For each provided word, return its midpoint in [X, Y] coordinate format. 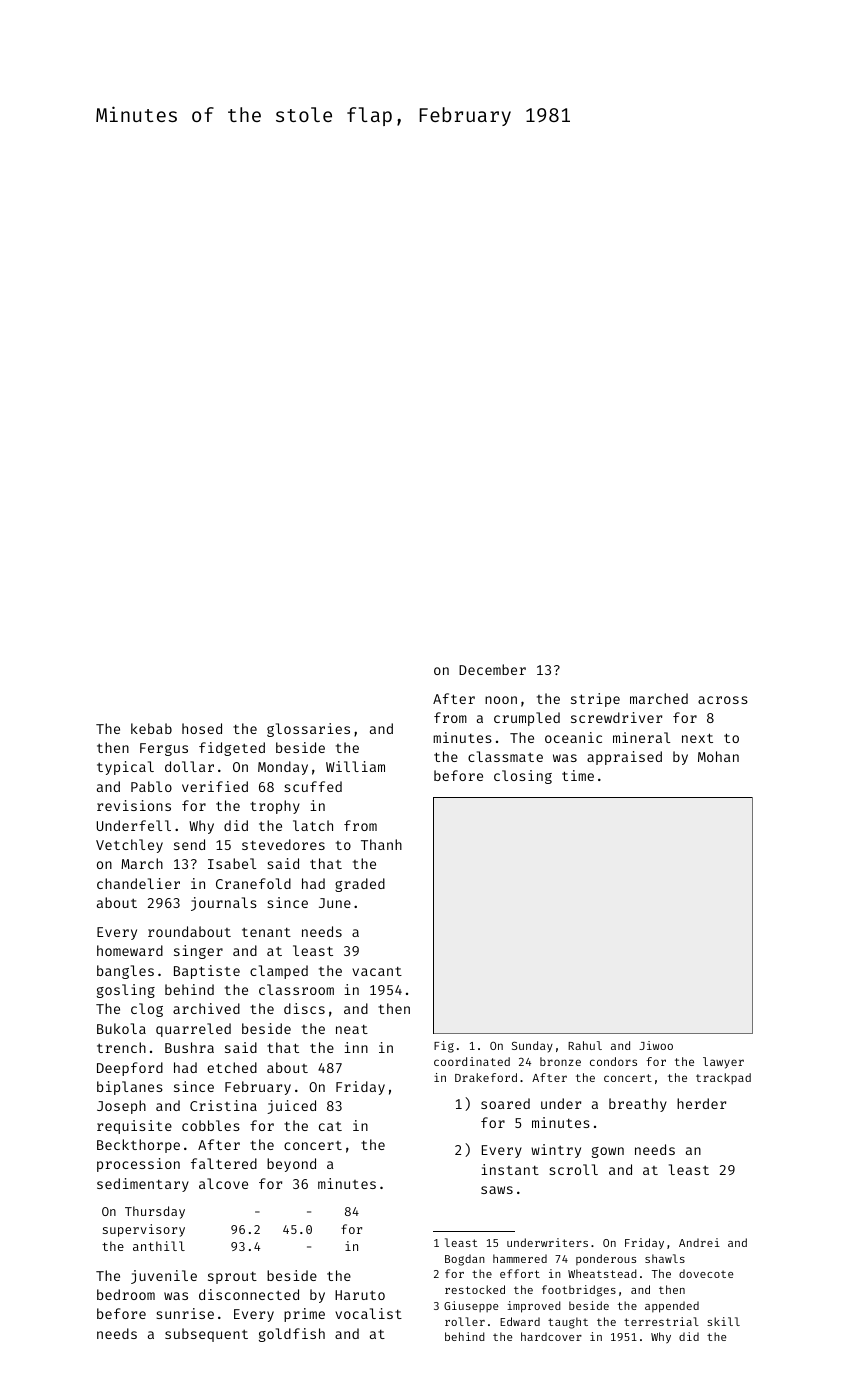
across [723, 700]
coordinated [472, 1061]
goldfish [292, 1335]
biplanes [130, 1088]
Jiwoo [656, 1045]
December [492, 669]
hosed [202, 728]
